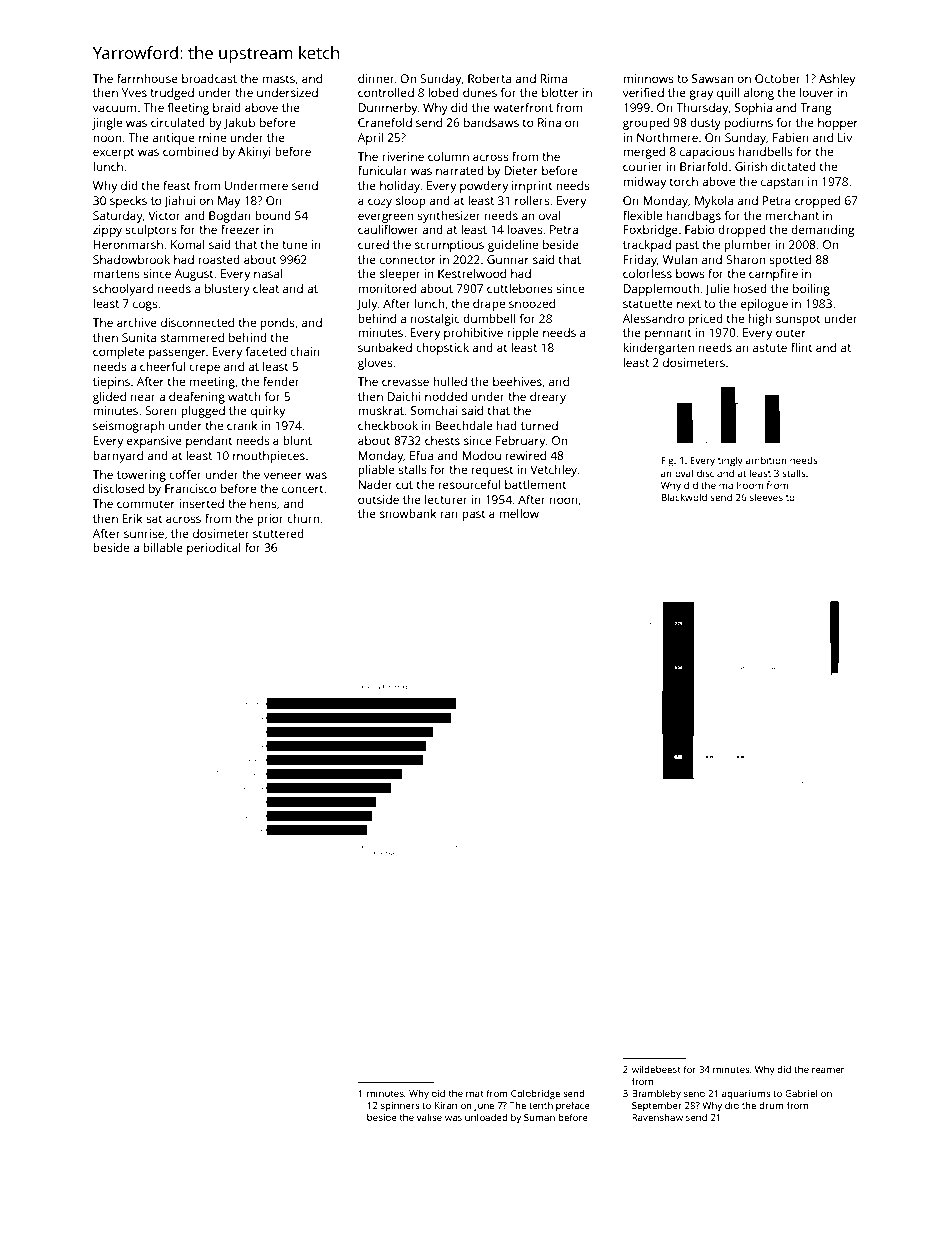 This document has width=952, height=1233. Describe the element at coordinates (489, 78) in the document. I see `Roberta` at that location.
